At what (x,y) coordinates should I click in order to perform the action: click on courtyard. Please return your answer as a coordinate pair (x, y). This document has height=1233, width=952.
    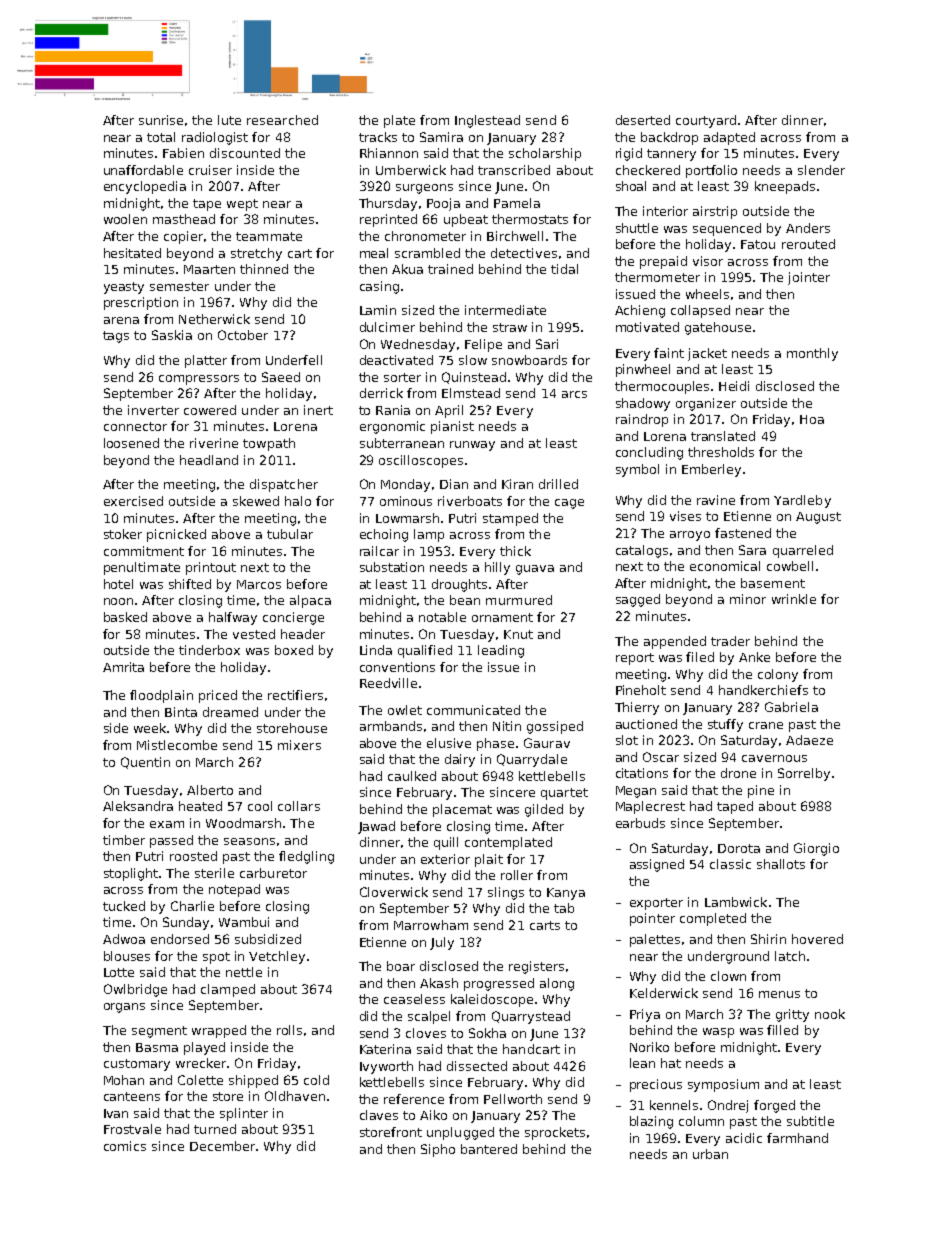
    Looking at the image, I should click on (706, 121).
